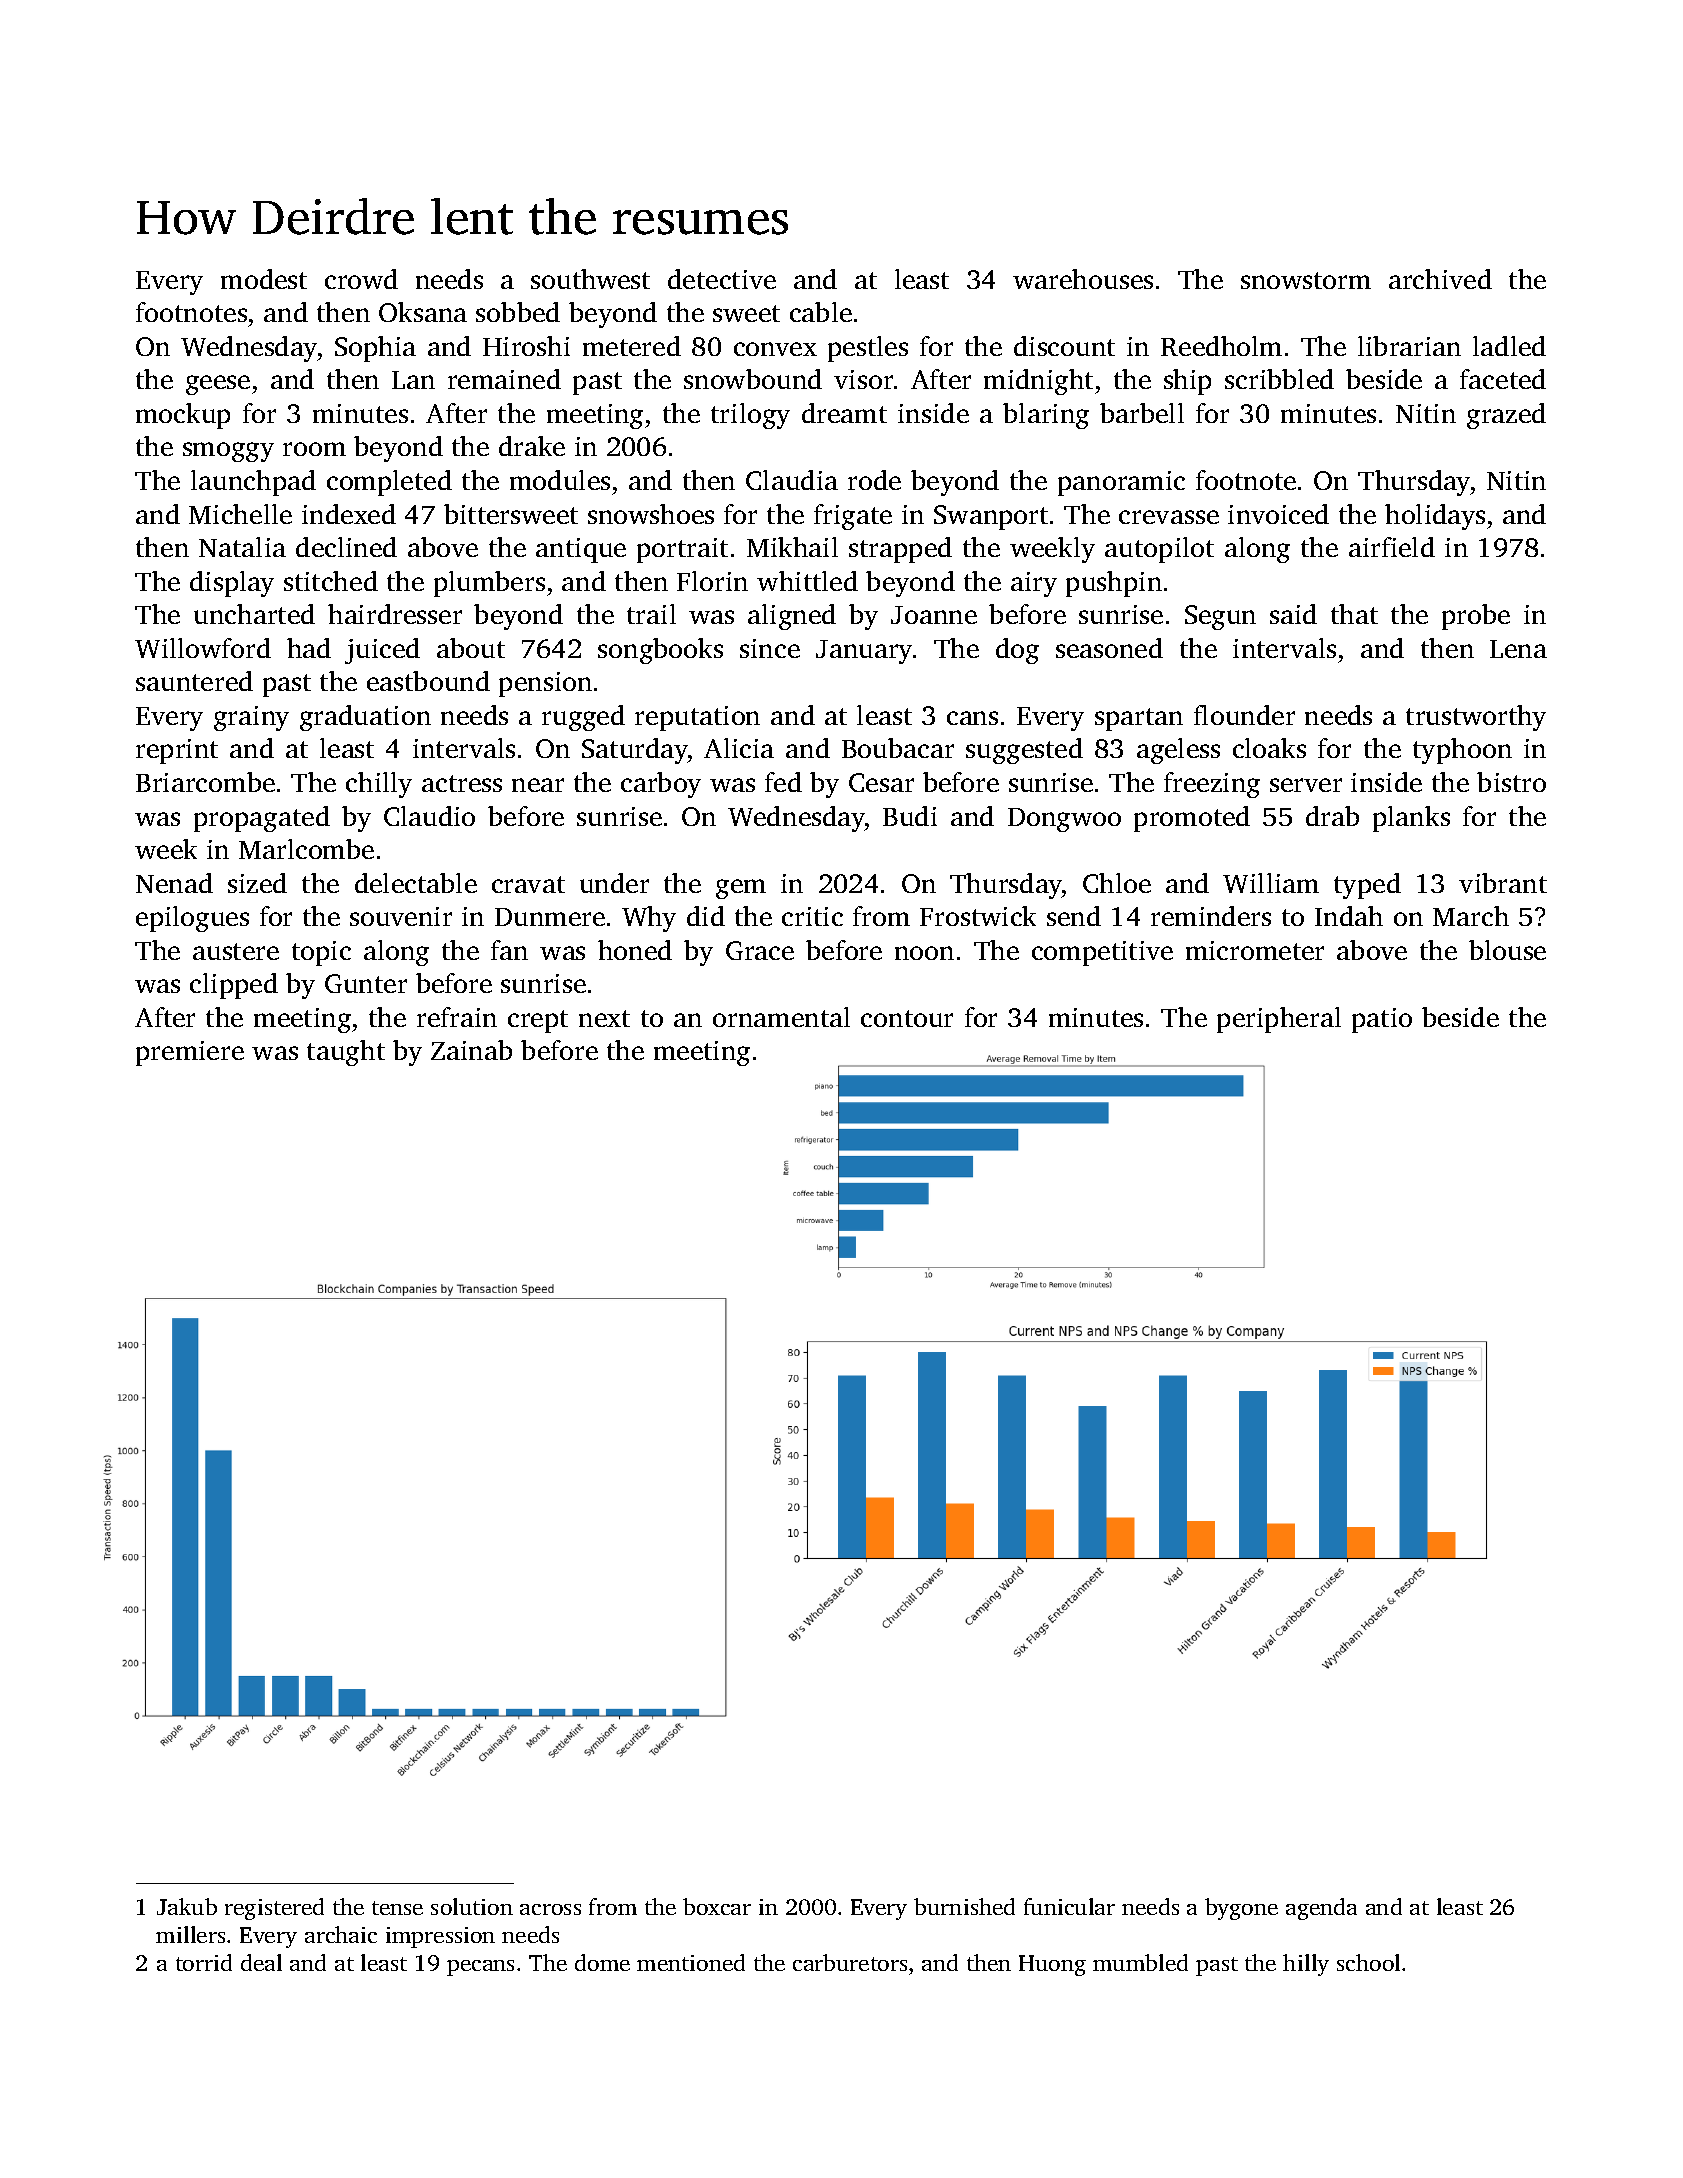 This document has width=1683, height=2178. Describe the element at coordinates (397, 1908) in the document. I see `tense` at that location.
